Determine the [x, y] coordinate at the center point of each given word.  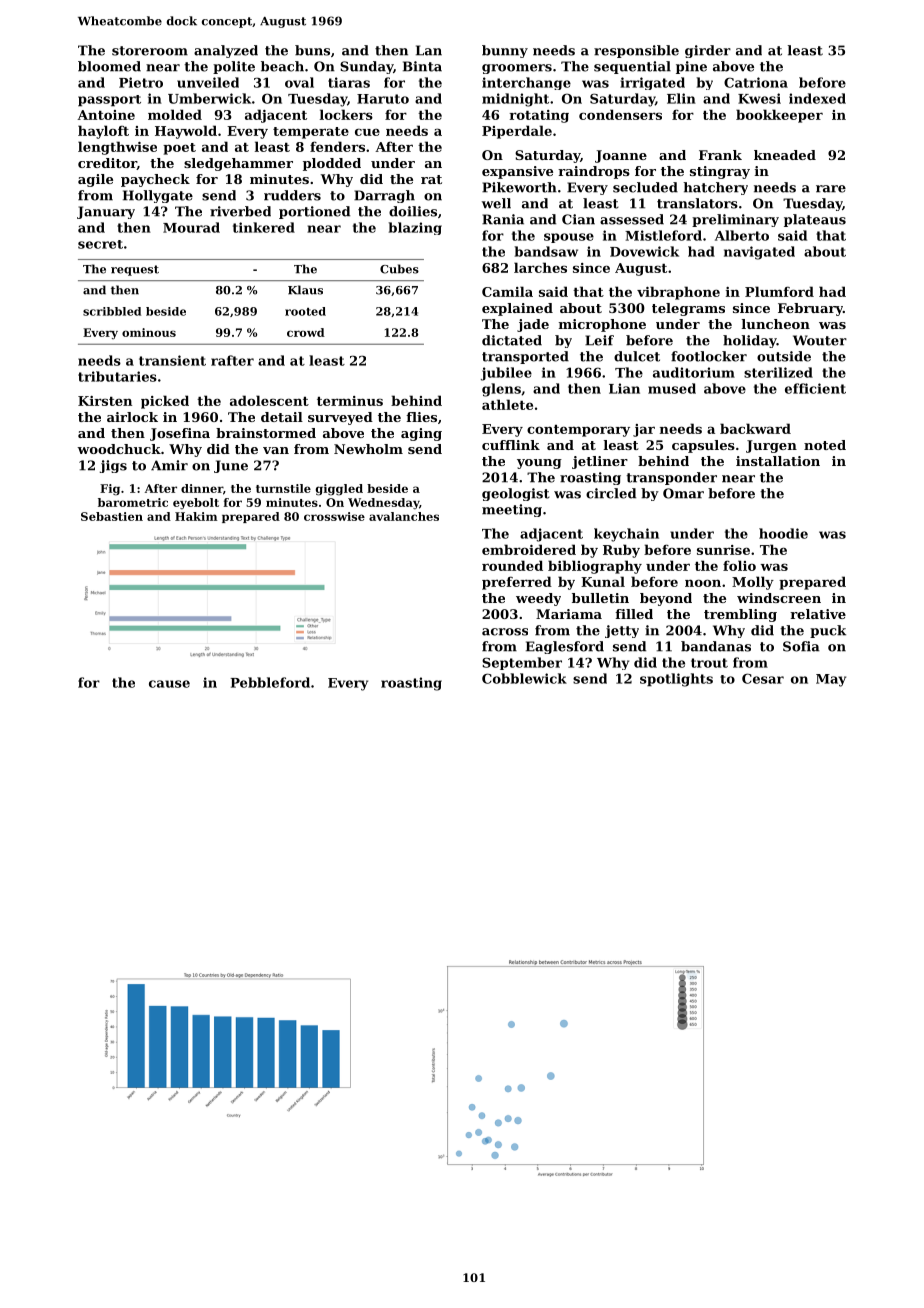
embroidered [529, 549]
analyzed [226, 51]
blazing [415, 228]
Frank [720, 155]
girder [708, 51]
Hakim [196, 516]
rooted [305, 311]
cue [367, 132]
